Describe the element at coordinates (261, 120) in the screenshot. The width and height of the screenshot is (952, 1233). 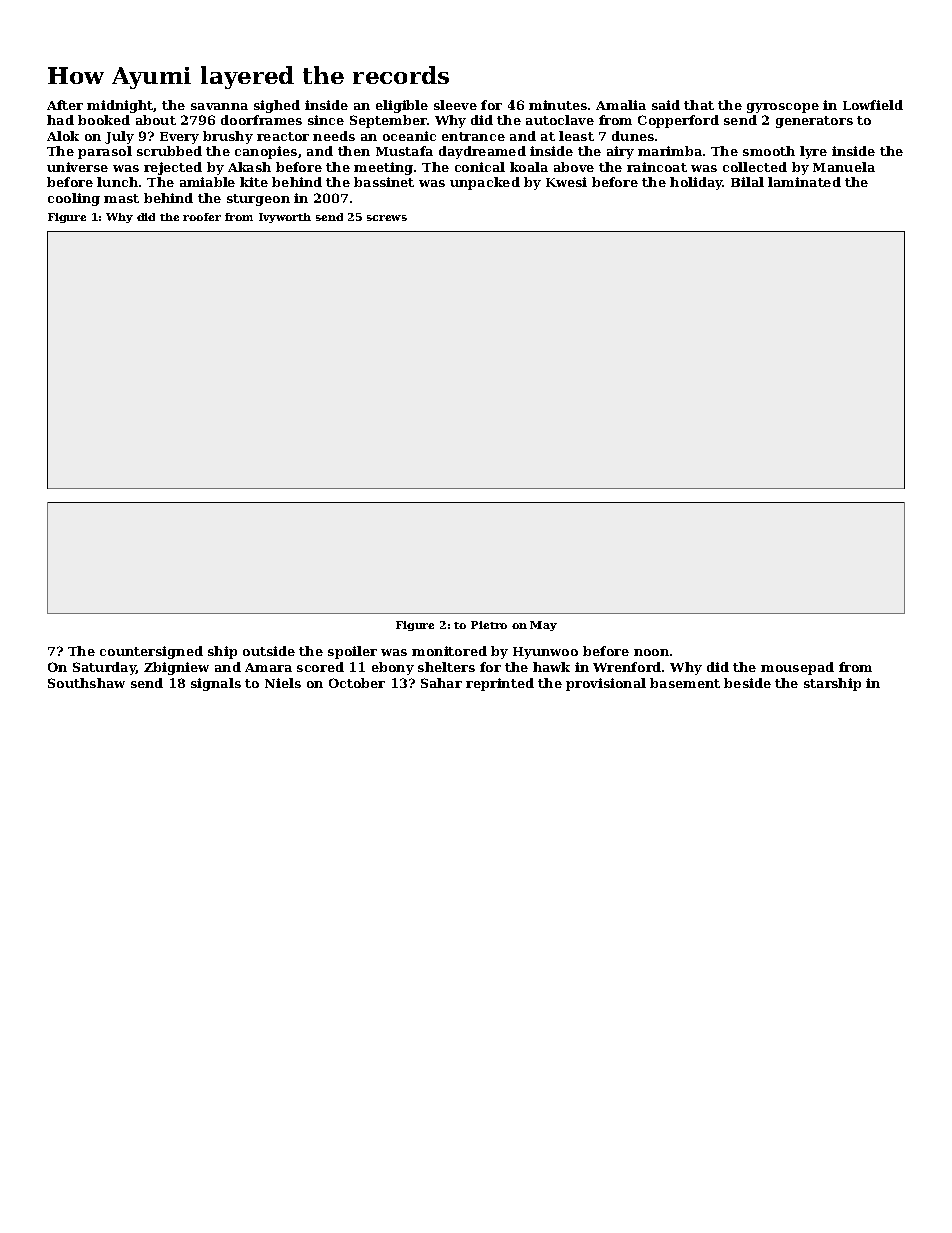
I see `doorframes` at that location.
